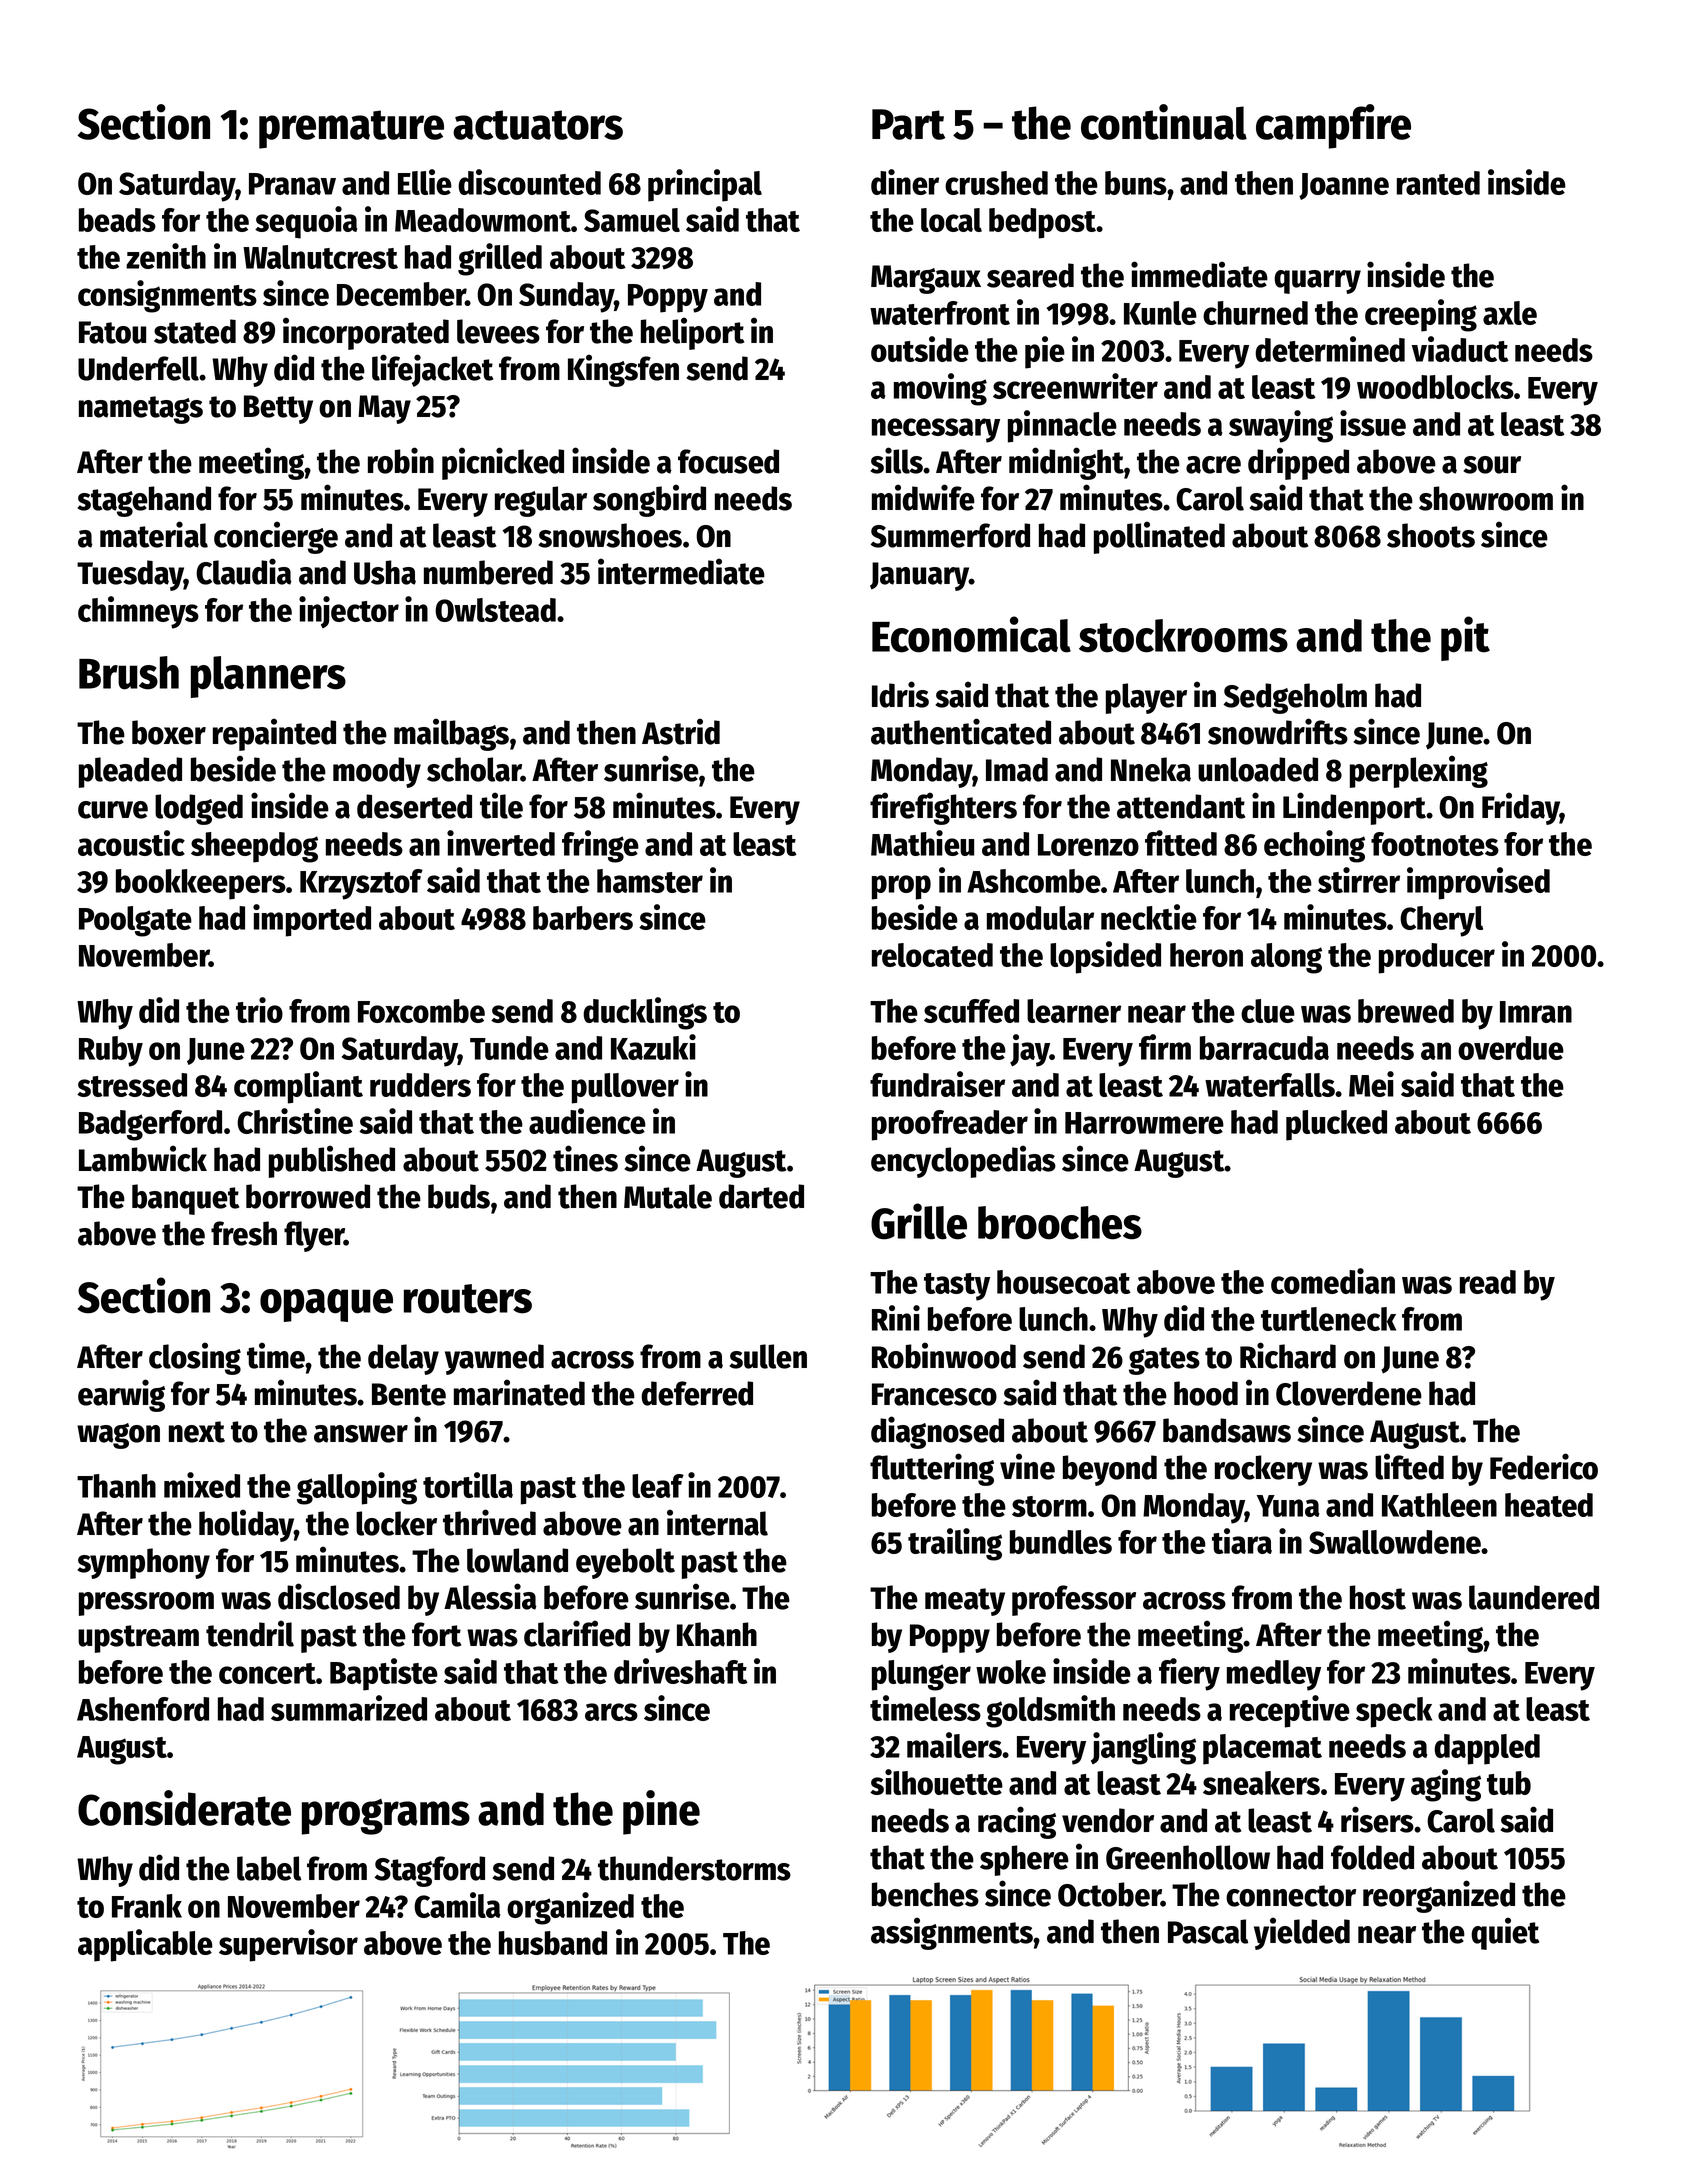 This screenshot has height=2178, width=1683. What do you see at coordinates (138, 1639) in the screenshot?
I see `upstream` at bounding box center [138, 1639].
